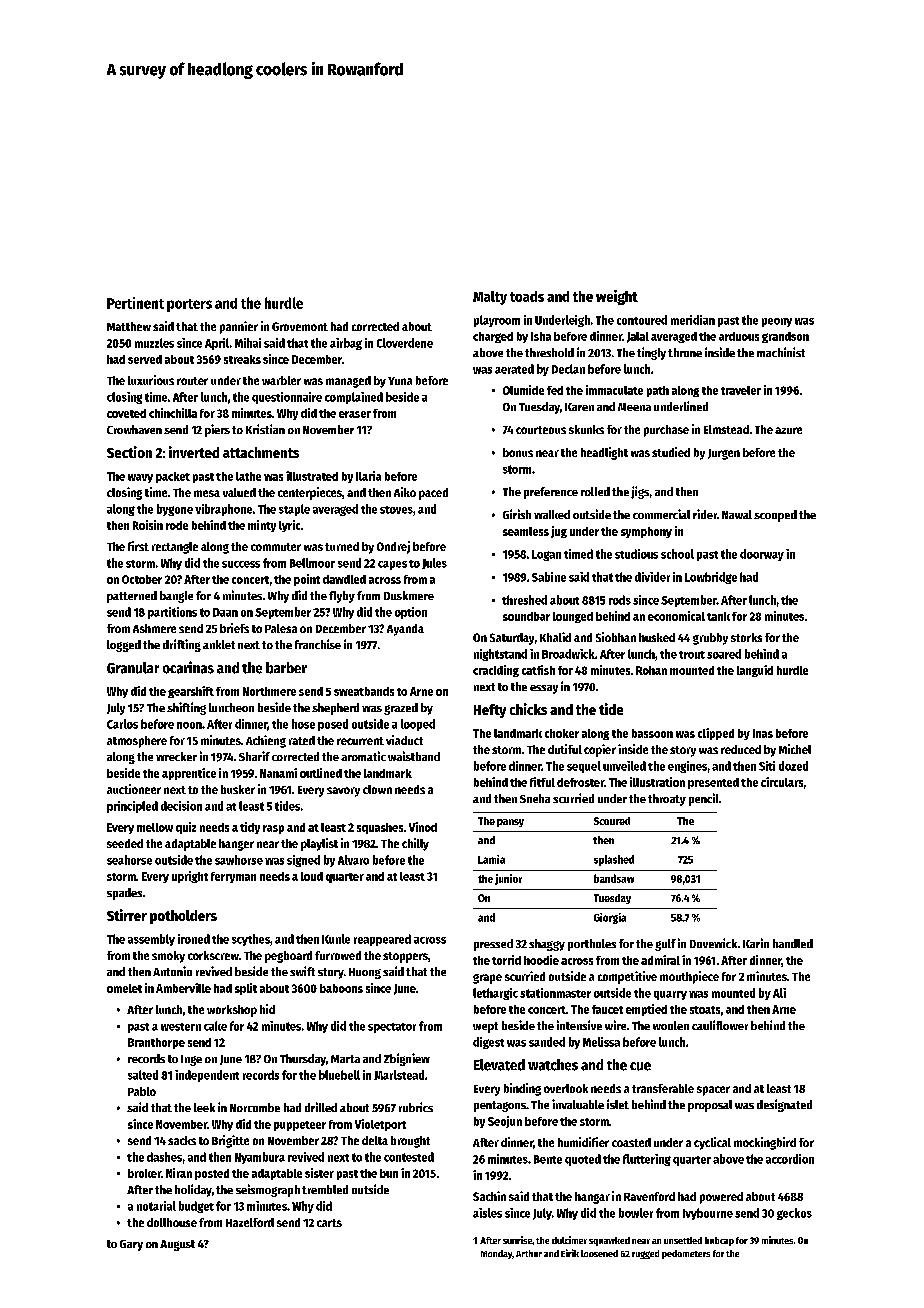 Image resolution: width=924 pixels, height=1308 pixels. I want to click on spades, so click(124, 894).
